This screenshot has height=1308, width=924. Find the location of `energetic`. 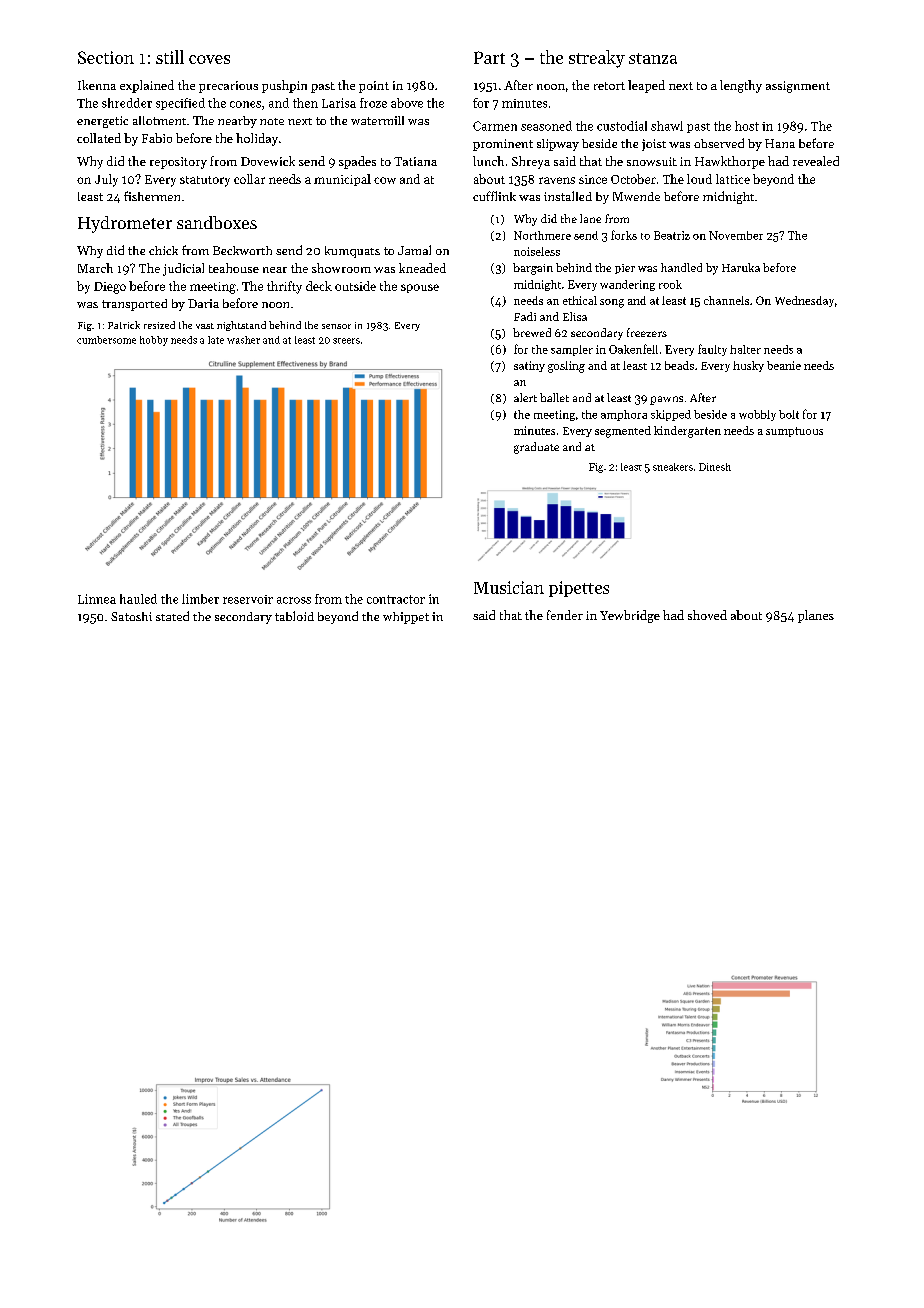

energetic is located at coordinates (102, 122).
